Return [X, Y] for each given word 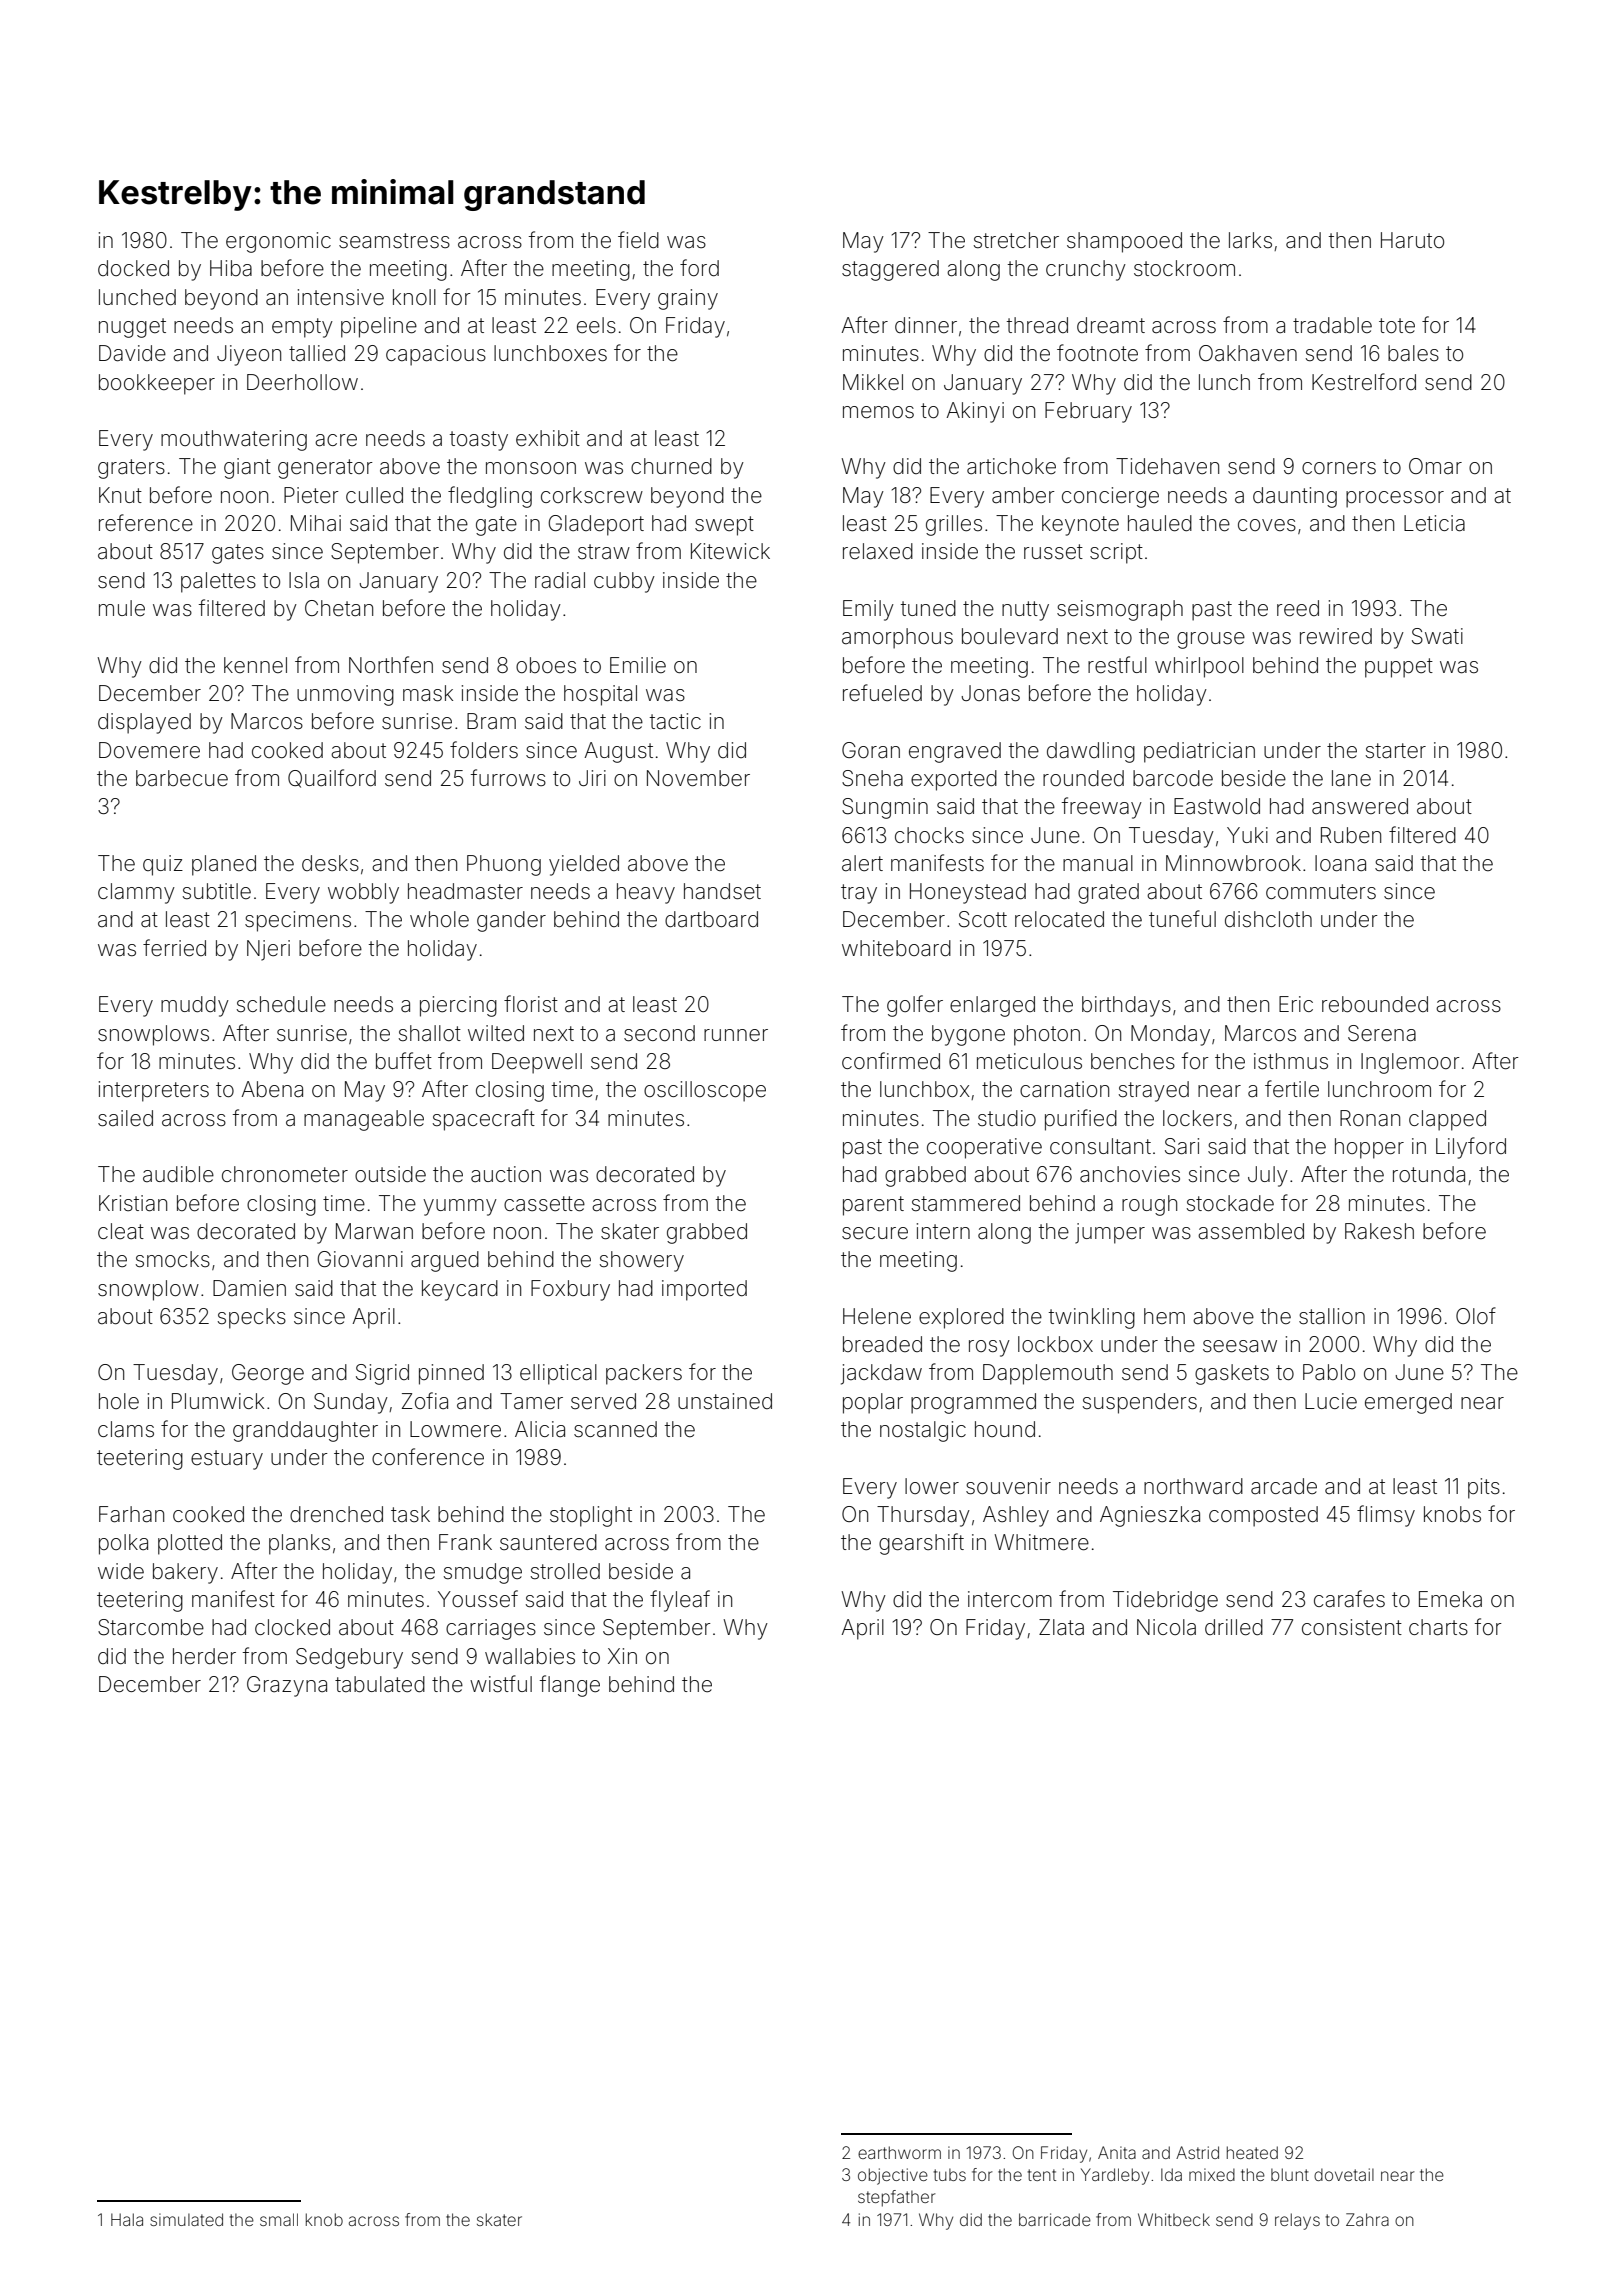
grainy [688, 299]
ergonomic [278, 242]
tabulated [380, 1684]
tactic [675, 721]
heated [1252, 2152]
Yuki [1247, 835]
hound [1005, 1429]
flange [570, 1686]
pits [1484, 1488]
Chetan [339, 608]
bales [1413, 353]
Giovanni [360, 1259]
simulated [186, 2219]
